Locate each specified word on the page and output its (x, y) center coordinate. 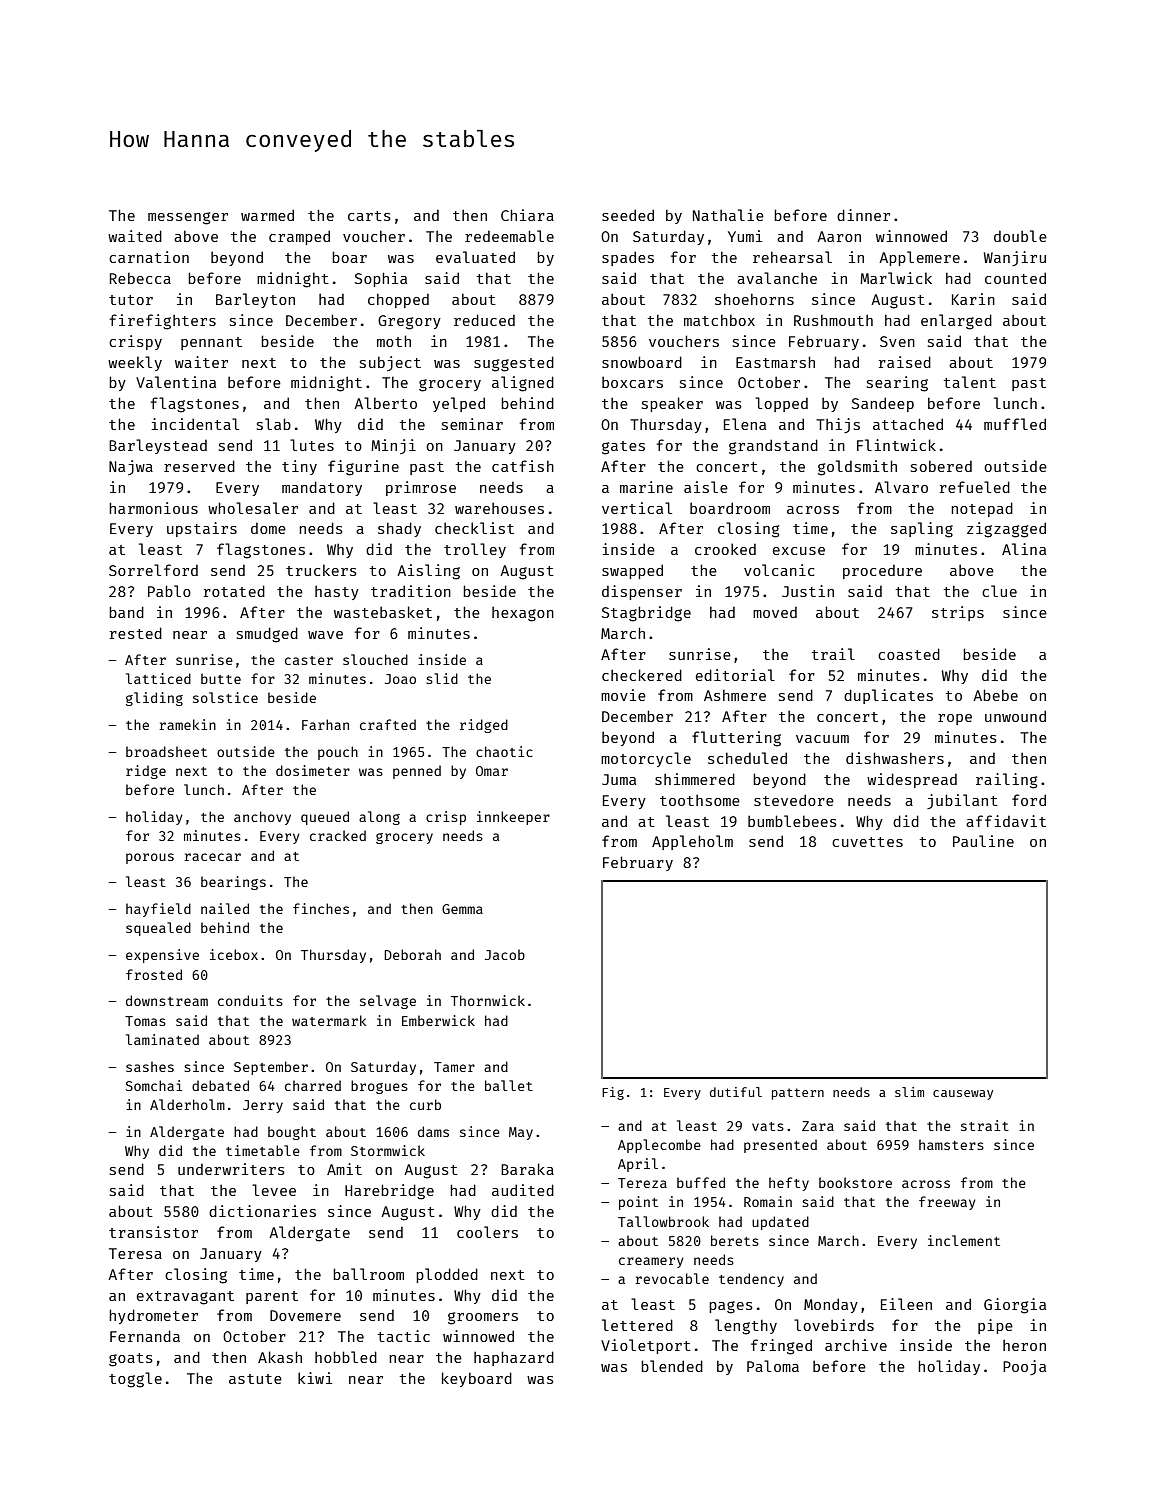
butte (221, 678)
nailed (225, 908)
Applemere (919, 258)
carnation (149, 257)
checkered (642, 675)
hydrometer (153, 1316)
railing (1006, 781)
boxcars (632, 382)
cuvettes (867, 842)
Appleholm (692, 842)
